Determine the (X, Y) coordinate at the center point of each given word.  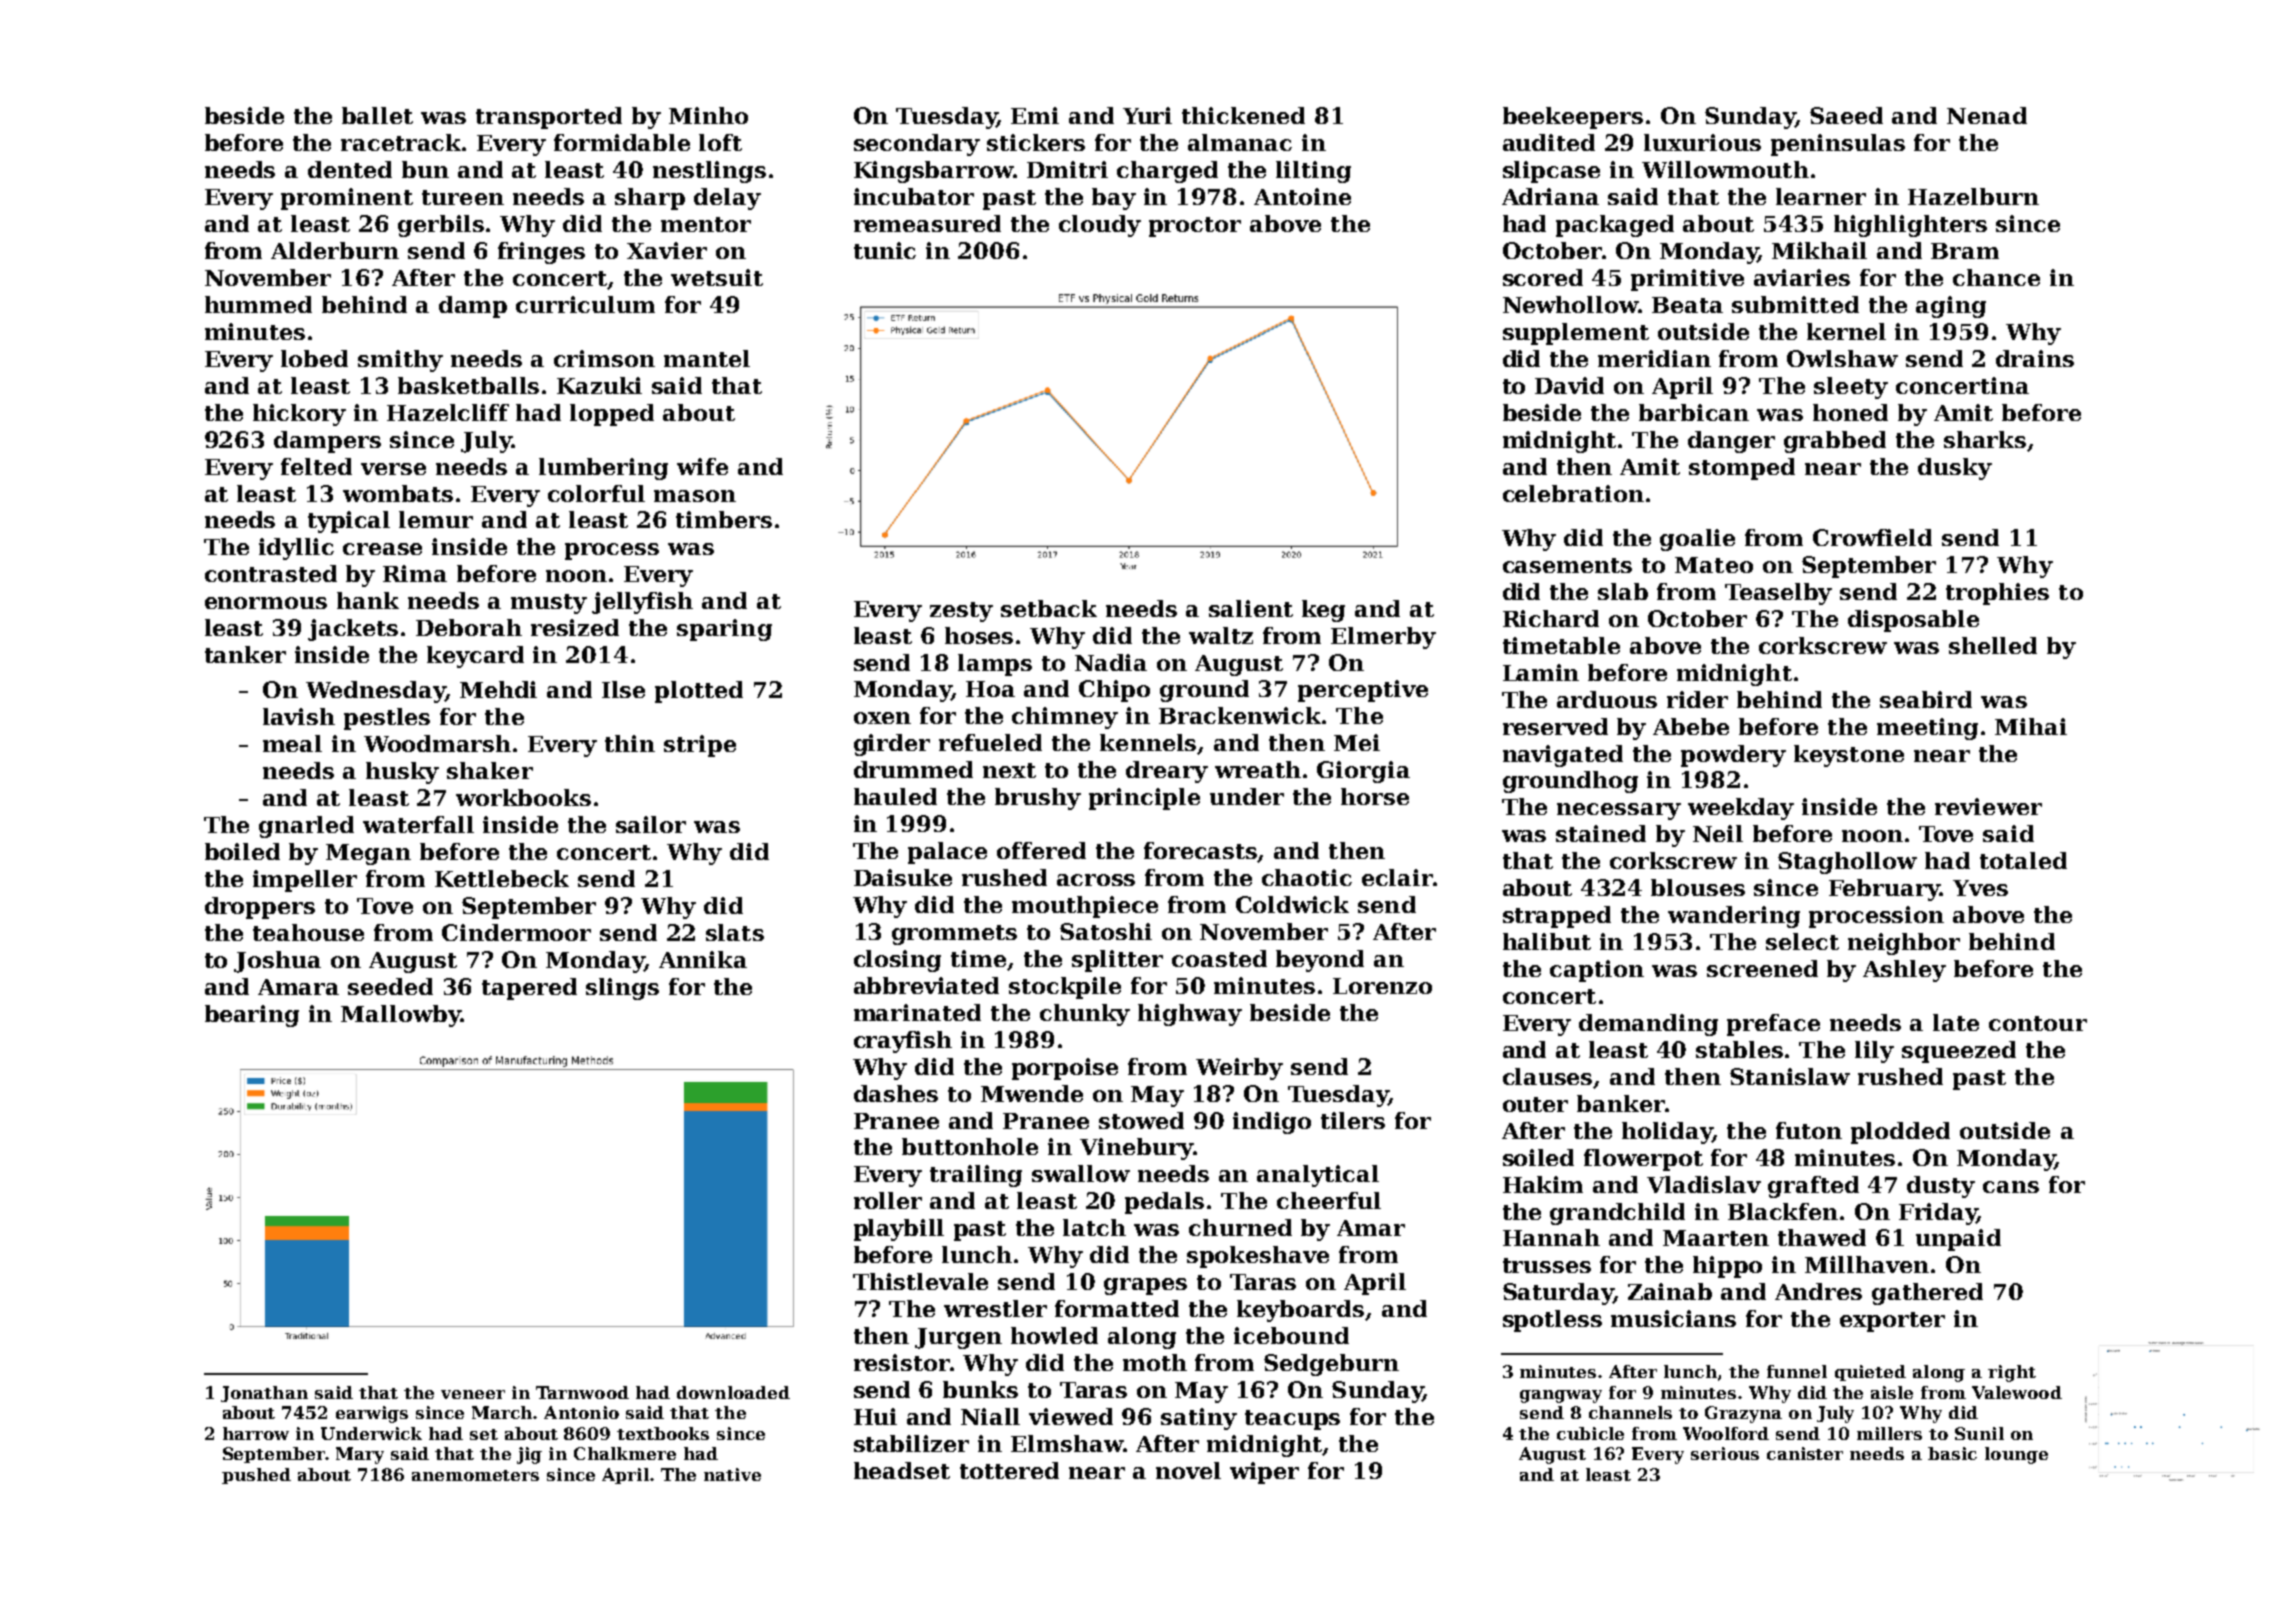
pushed (256, 1476)
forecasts (1201, 852)
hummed (258, 304)
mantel (707, 358)
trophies (1997, 594)
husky (402, 773)
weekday (1741, 809)
